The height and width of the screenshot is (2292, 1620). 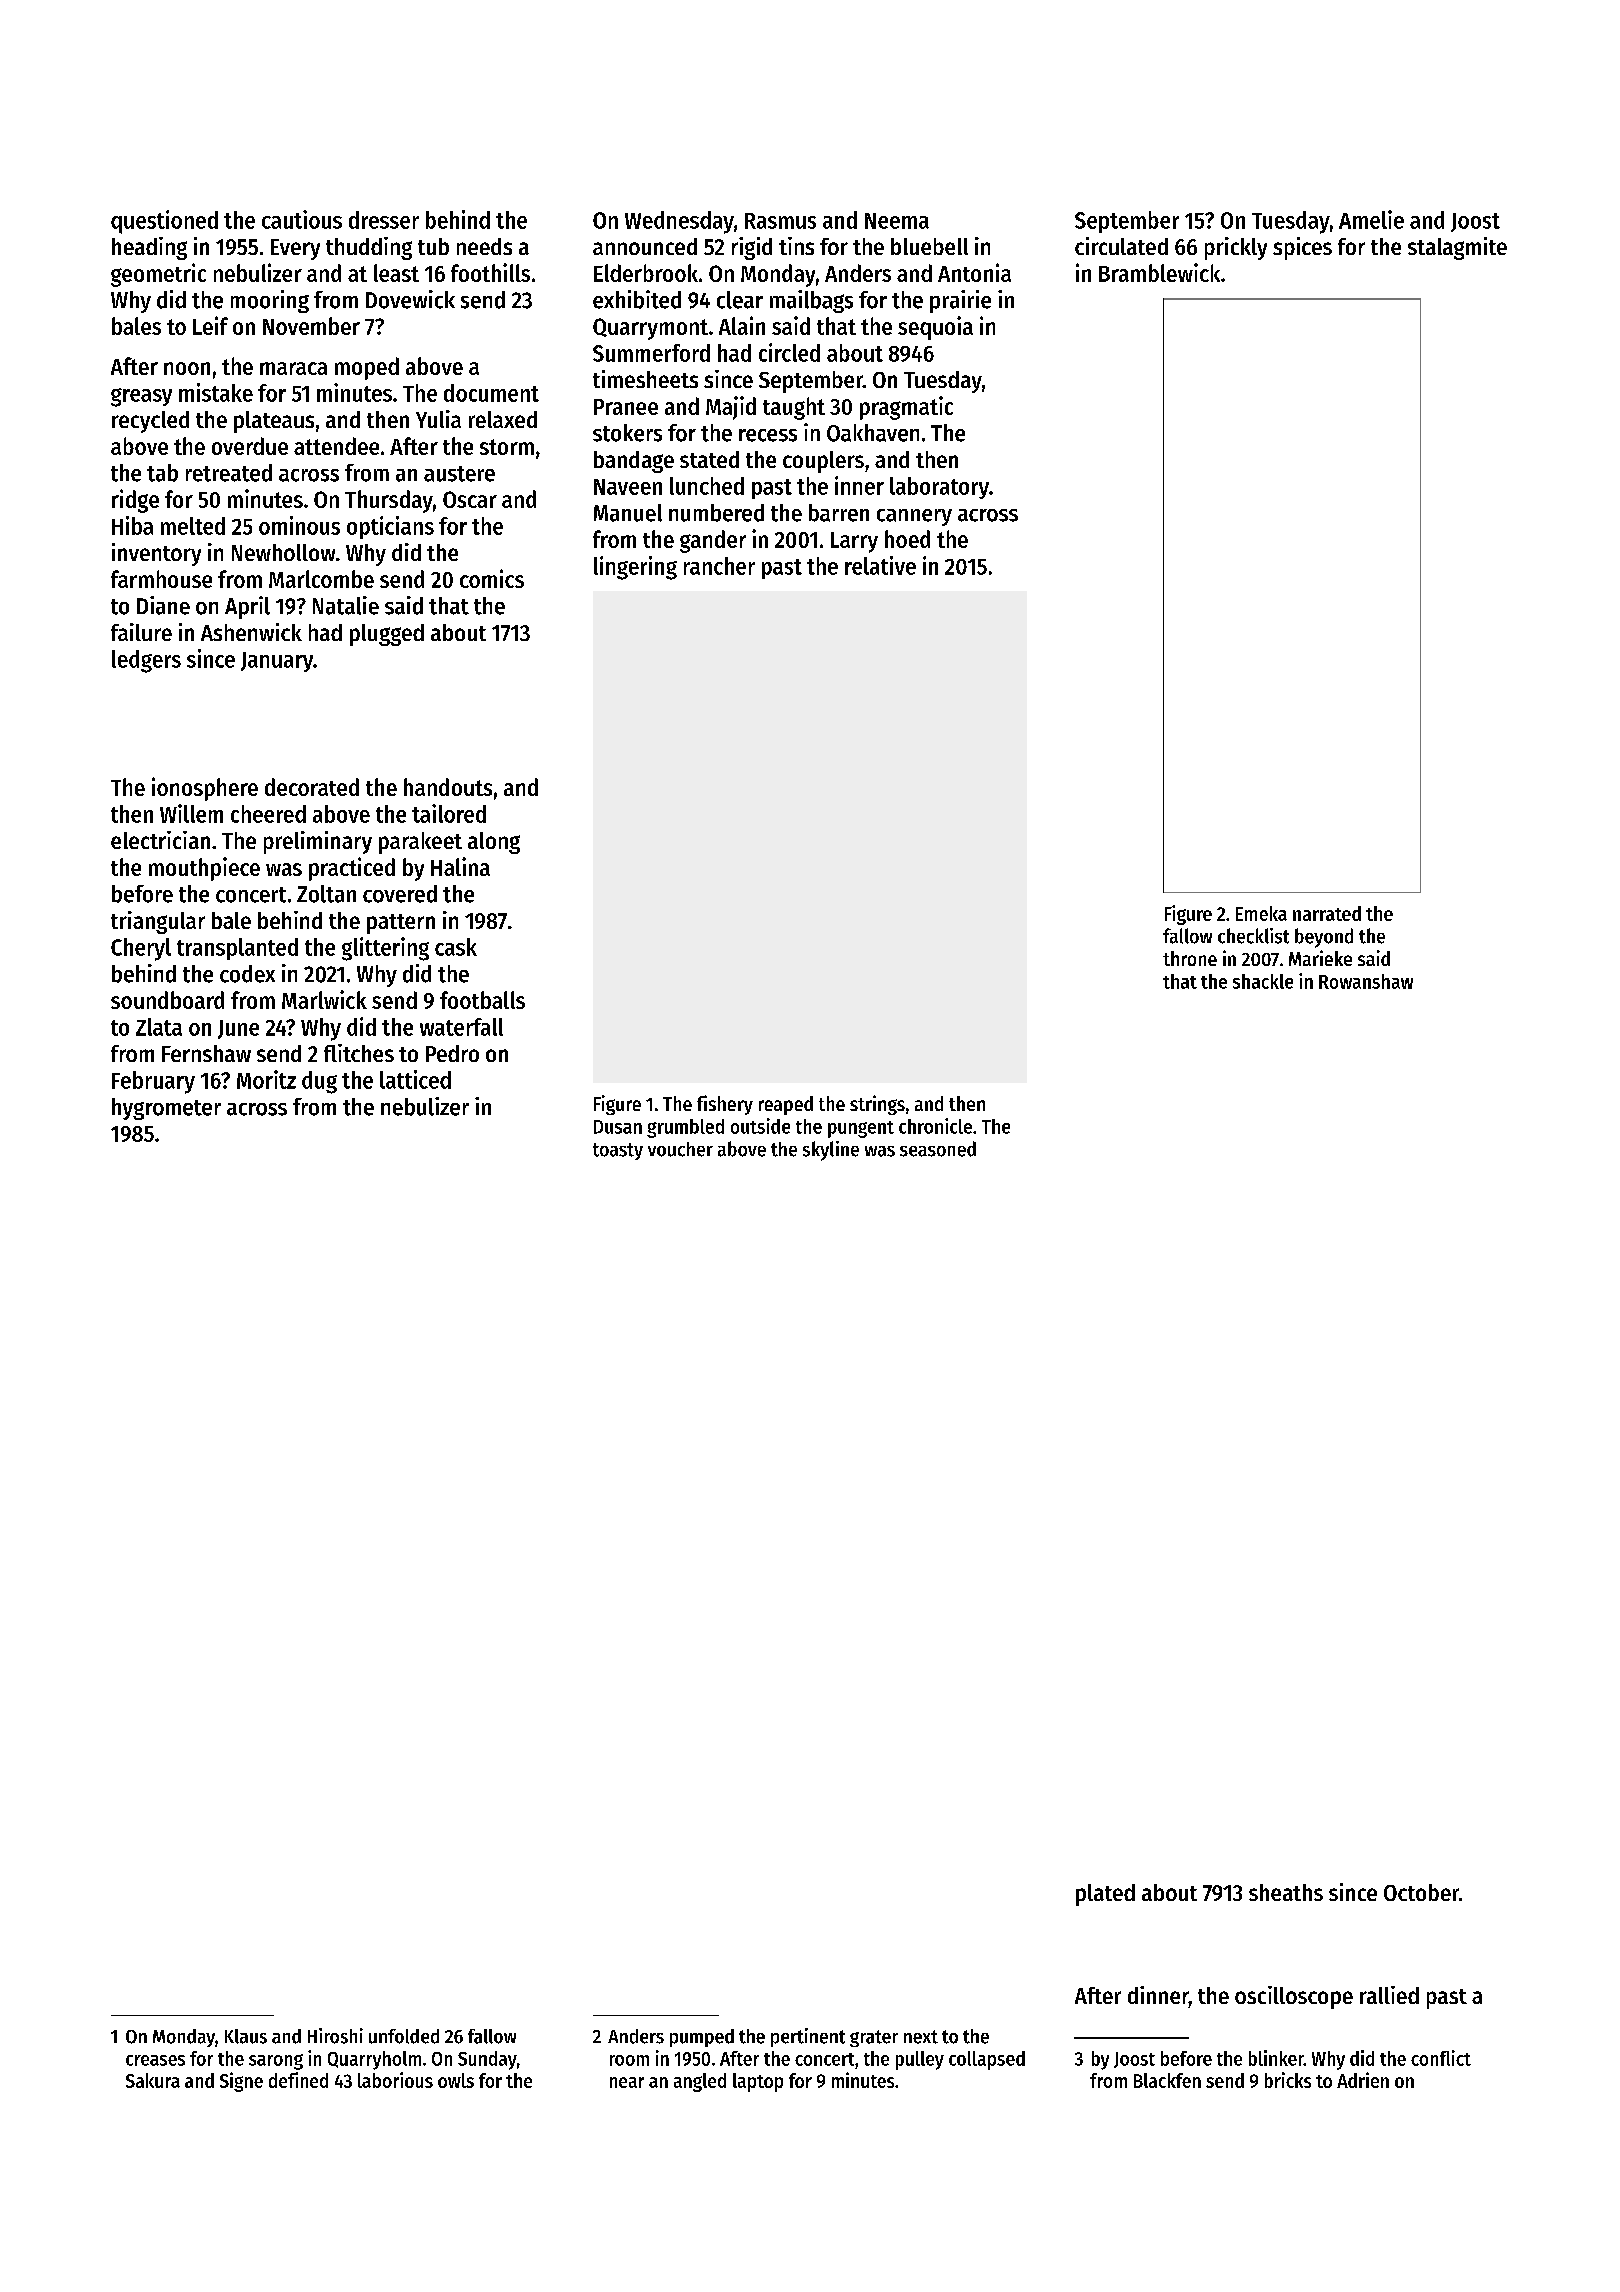 What do you see at coordinates (831, 1151) in the screenshot?
I see `skyline` at bounding box center [831, 1151].
